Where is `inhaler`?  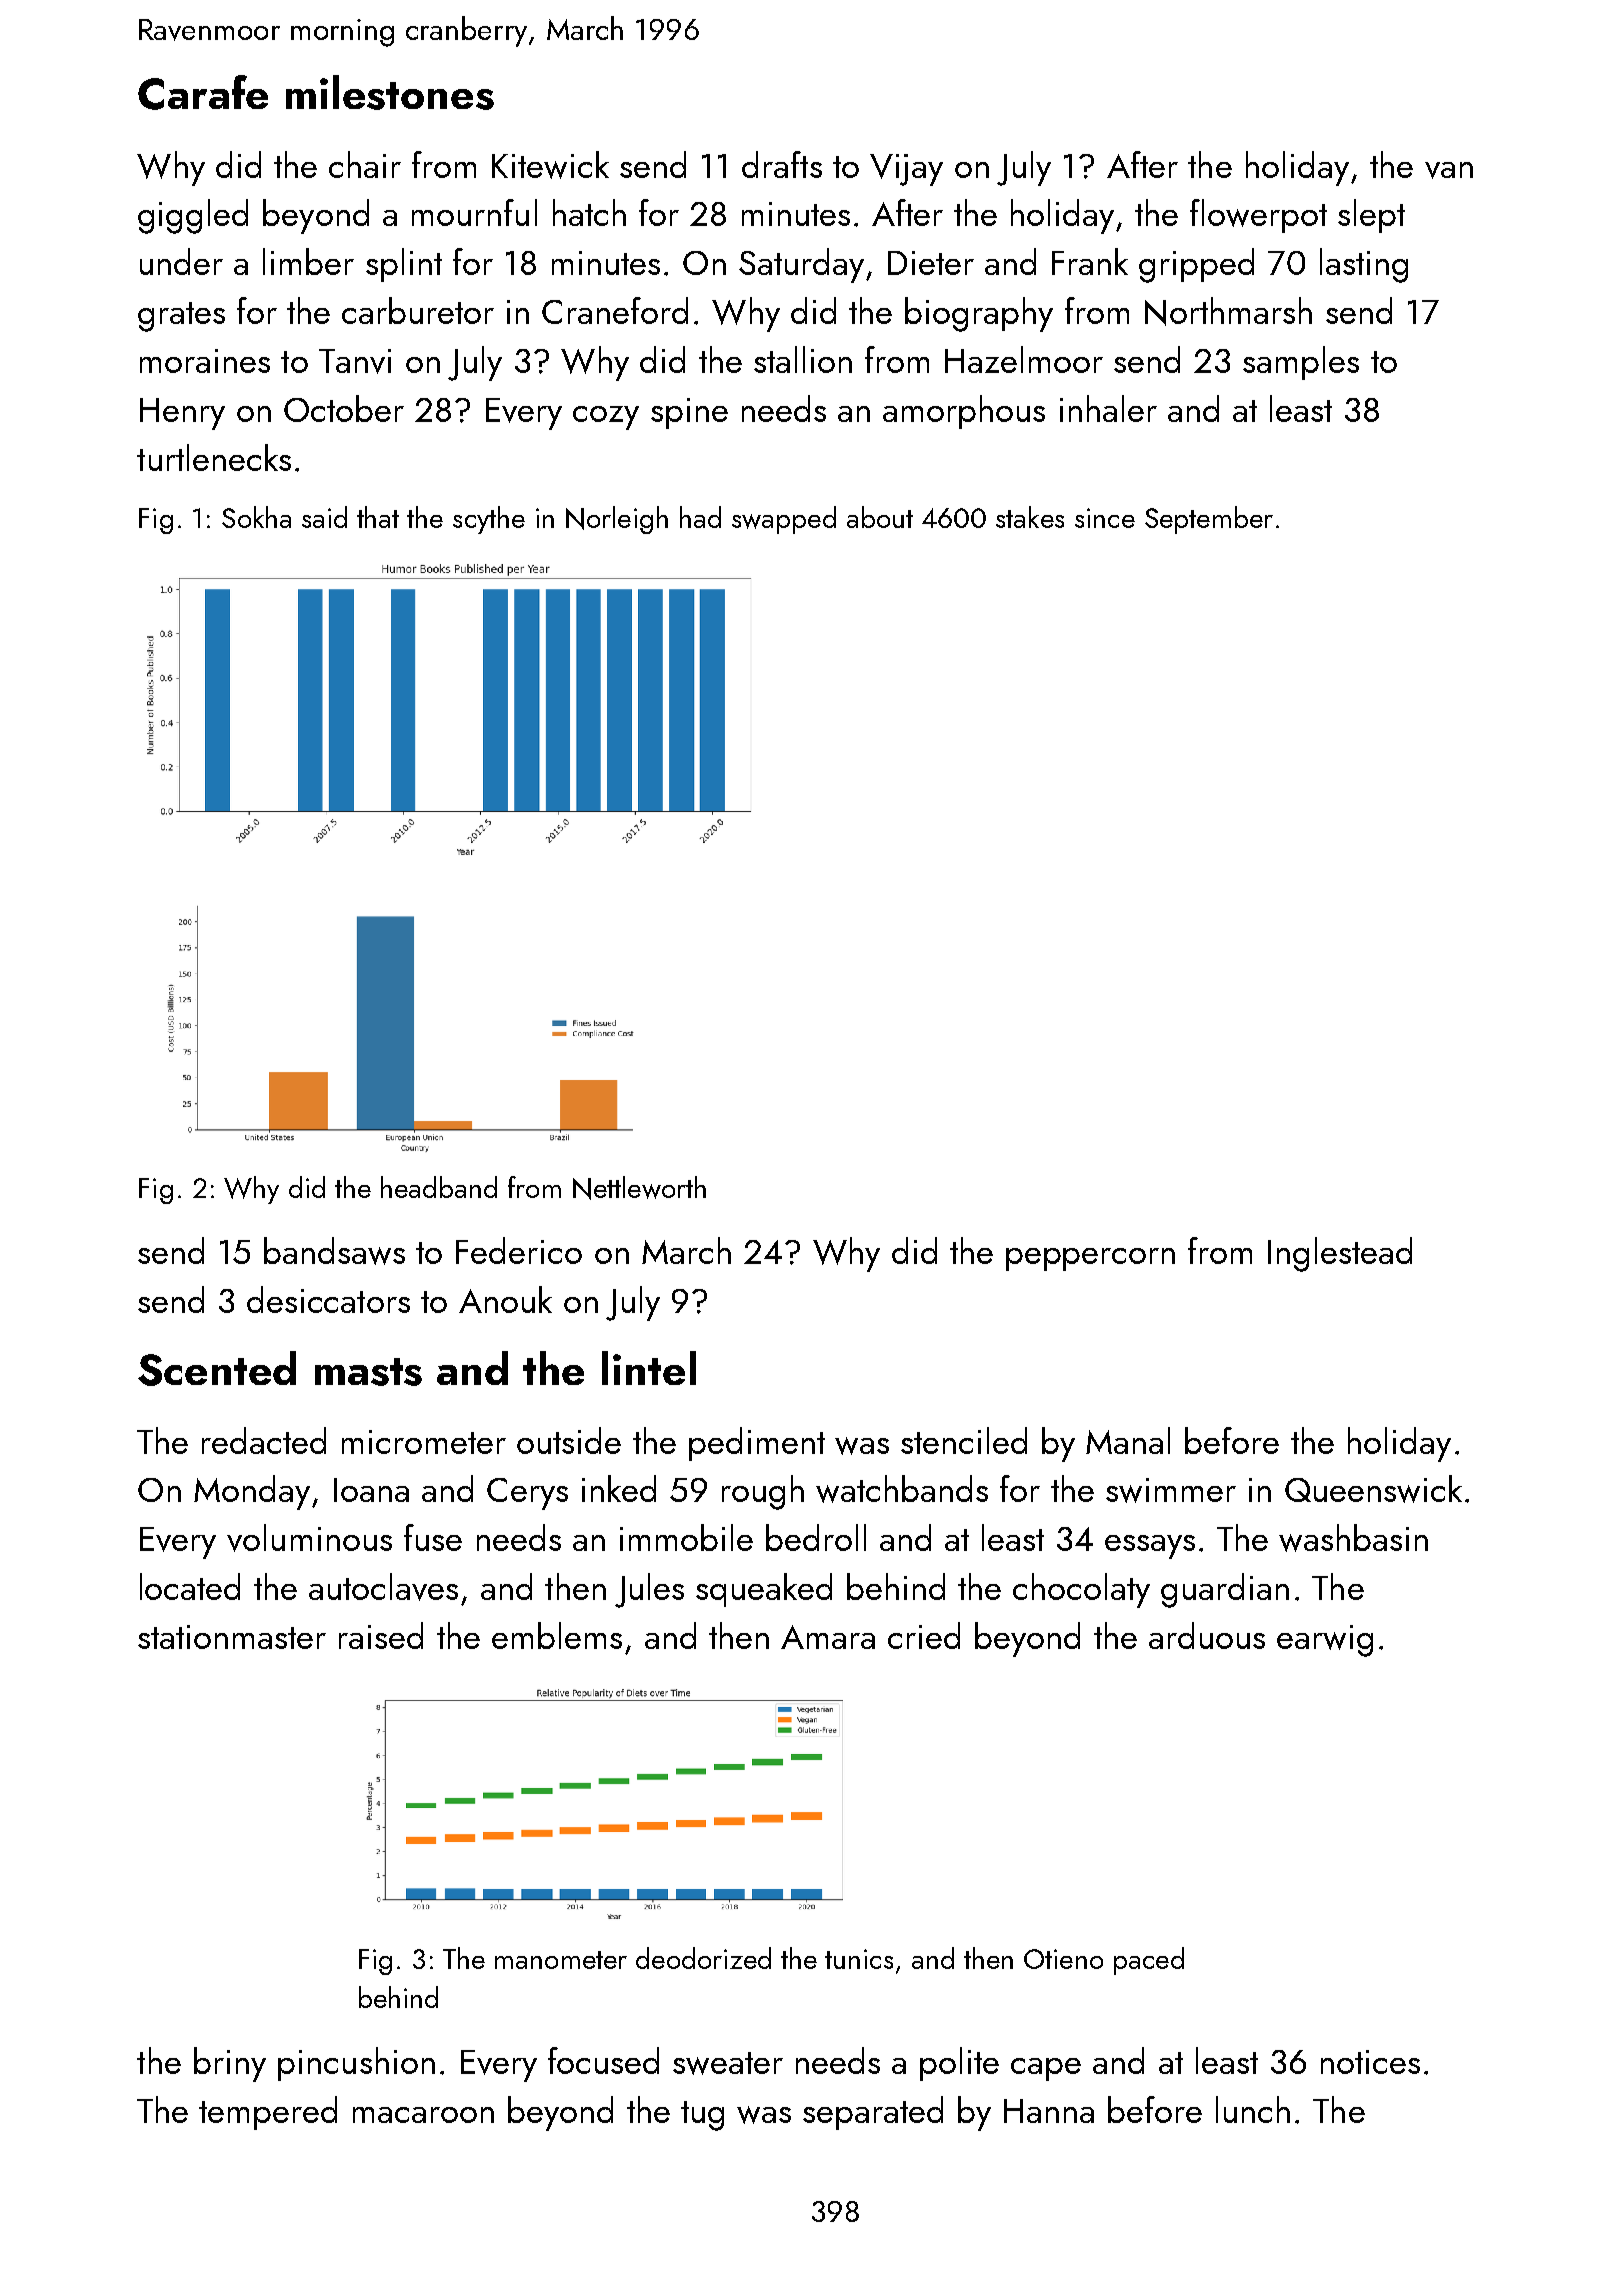
inhaler is located at coordinates (1108, 408).
